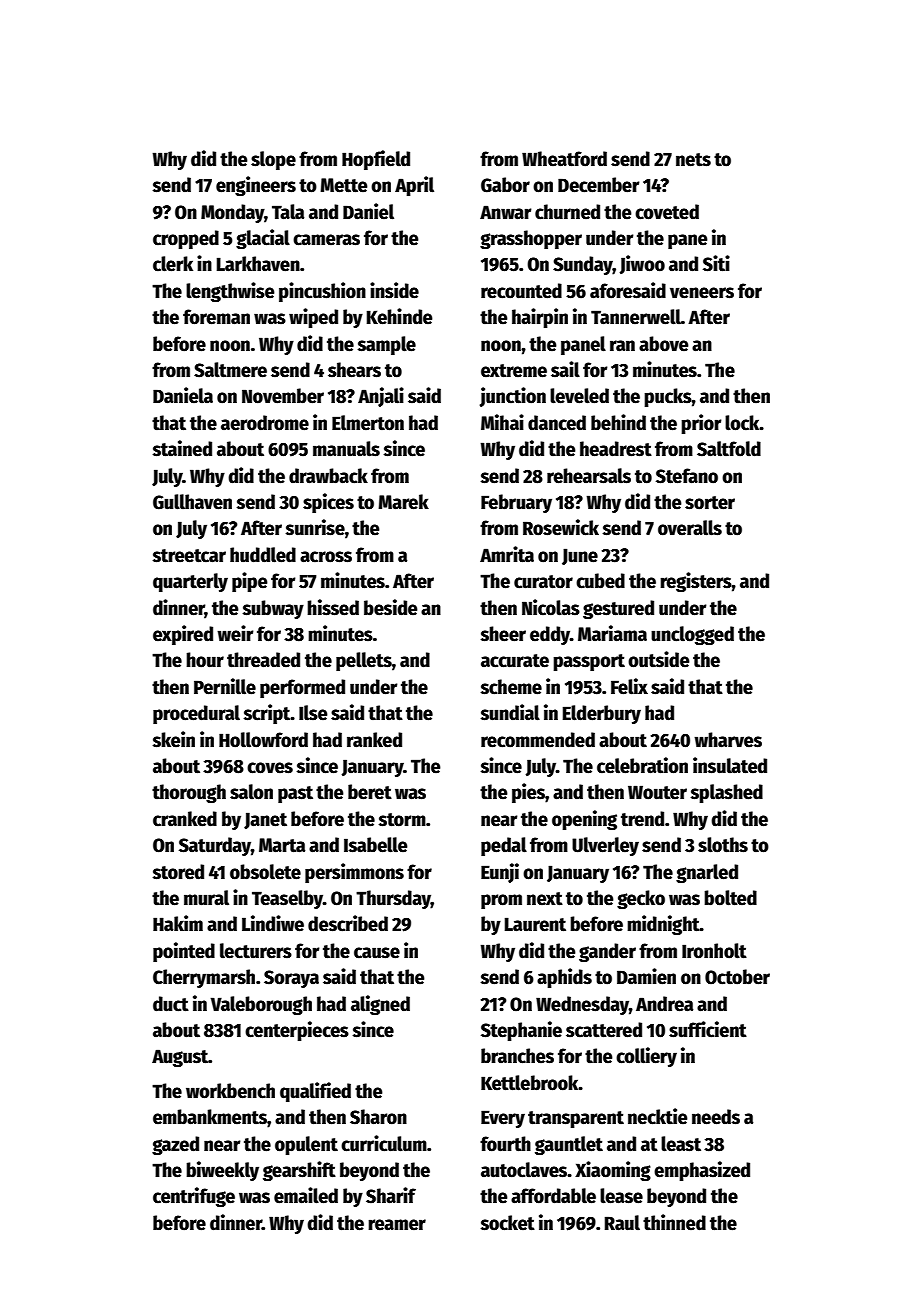  Describe the element at coordinates (400, 316) in the page. I see `Kehinde` at that location.
